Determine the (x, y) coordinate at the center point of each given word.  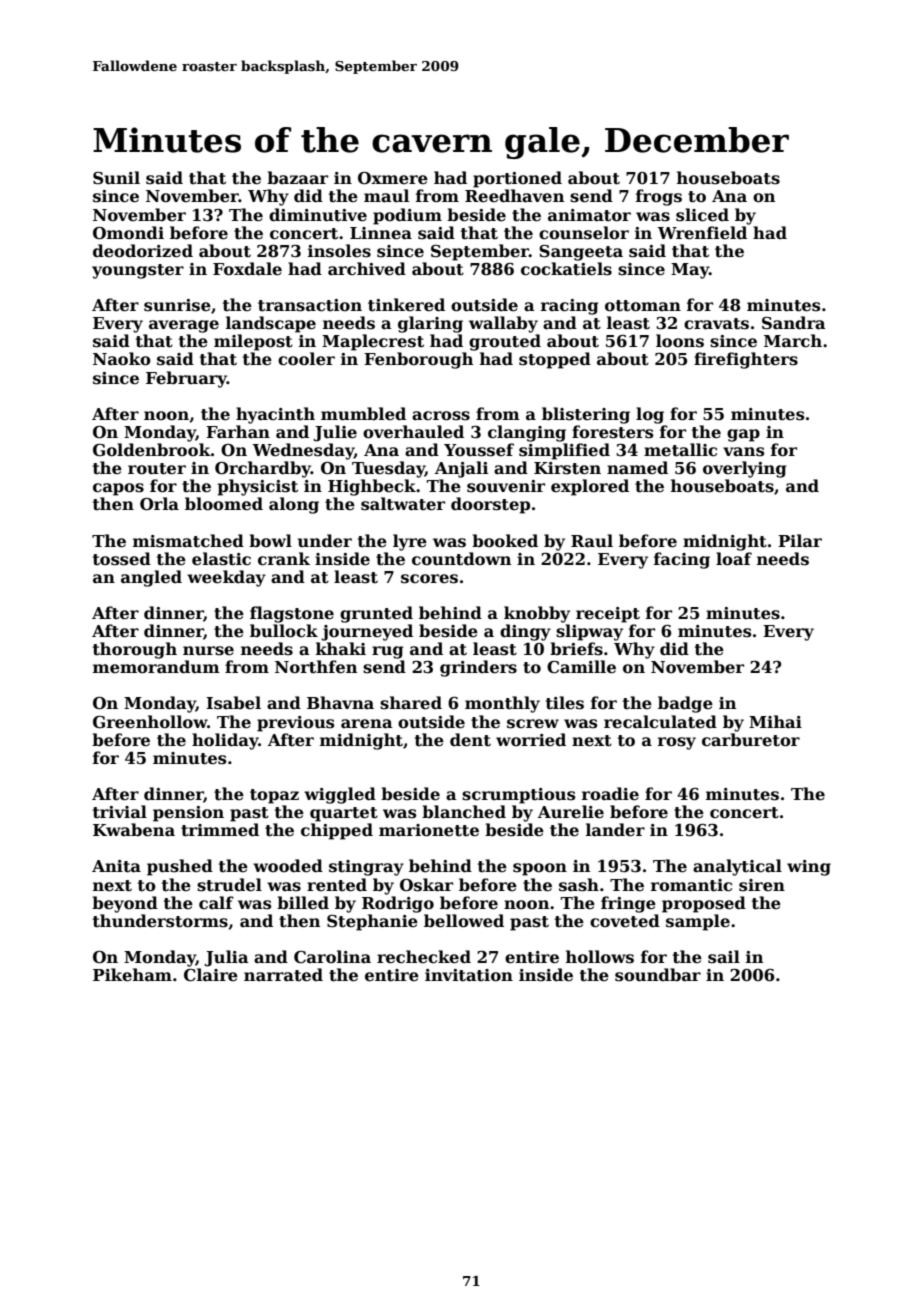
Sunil (116, 178)
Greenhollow (150, 722)
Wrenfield (702, 233)
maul (386, 195)
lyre (410, 542)
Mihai (775, 721)
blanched (464, 812)
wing (809, 868)
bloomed (224, 504)
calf (216, 902)
